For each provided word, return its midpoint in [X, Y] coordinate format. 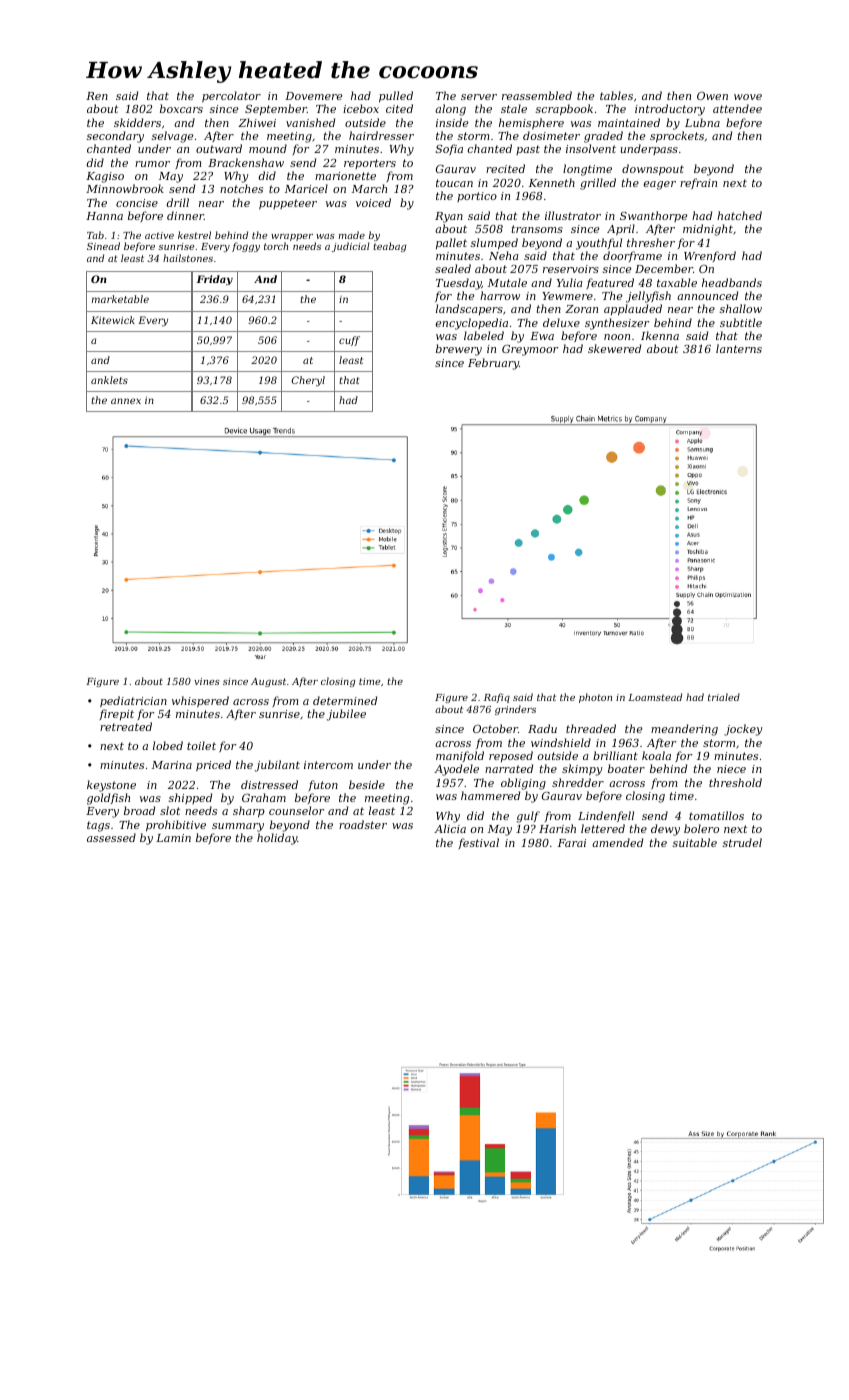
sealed [453, 268]
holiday [277, 839]
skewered [614, 348]
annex [126, 401]
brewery [459, 350]
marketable [120, 299]
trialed [724, 697]
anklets [109, 380]
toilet [201, 745]
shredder [578, 782]
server [479, 97]
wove [748, 97]
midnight [708, 230]
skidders [137, 122]
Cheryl [308, 381]
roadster [363, 824]
